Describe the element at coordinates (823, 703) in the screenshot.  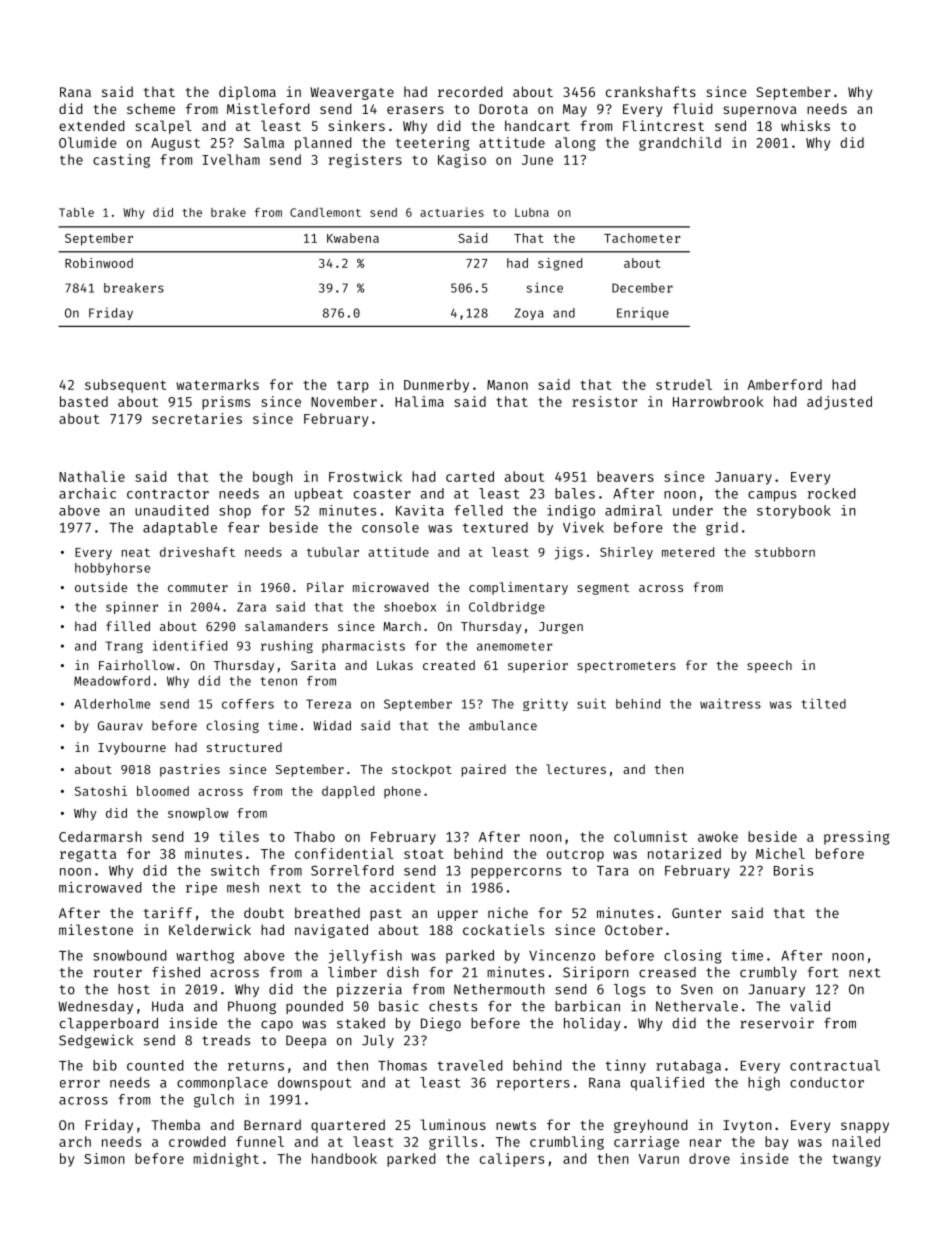
I see `tilted` at that location.
